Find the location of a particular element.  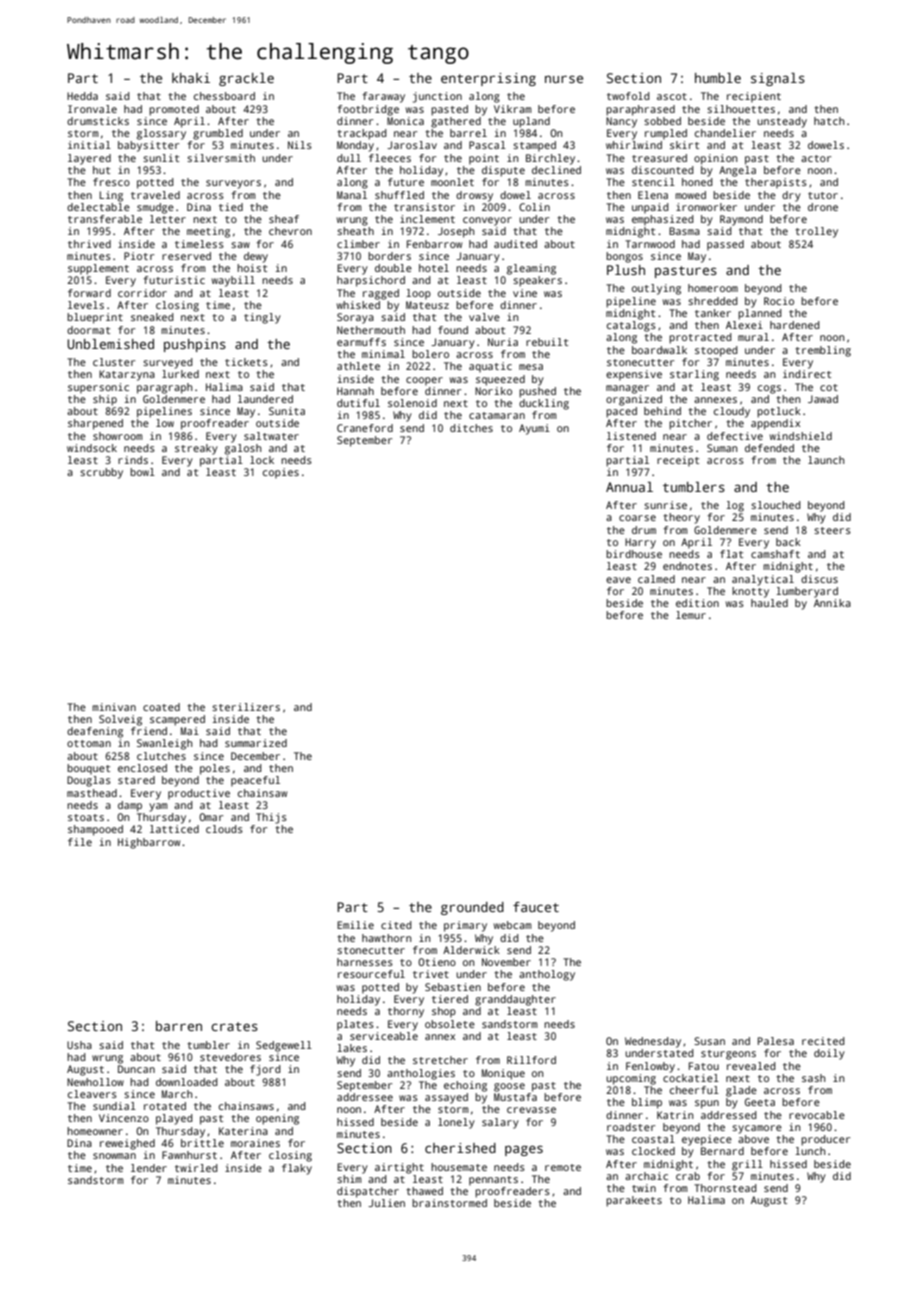

tutor is located at coordinates (823, 195).
